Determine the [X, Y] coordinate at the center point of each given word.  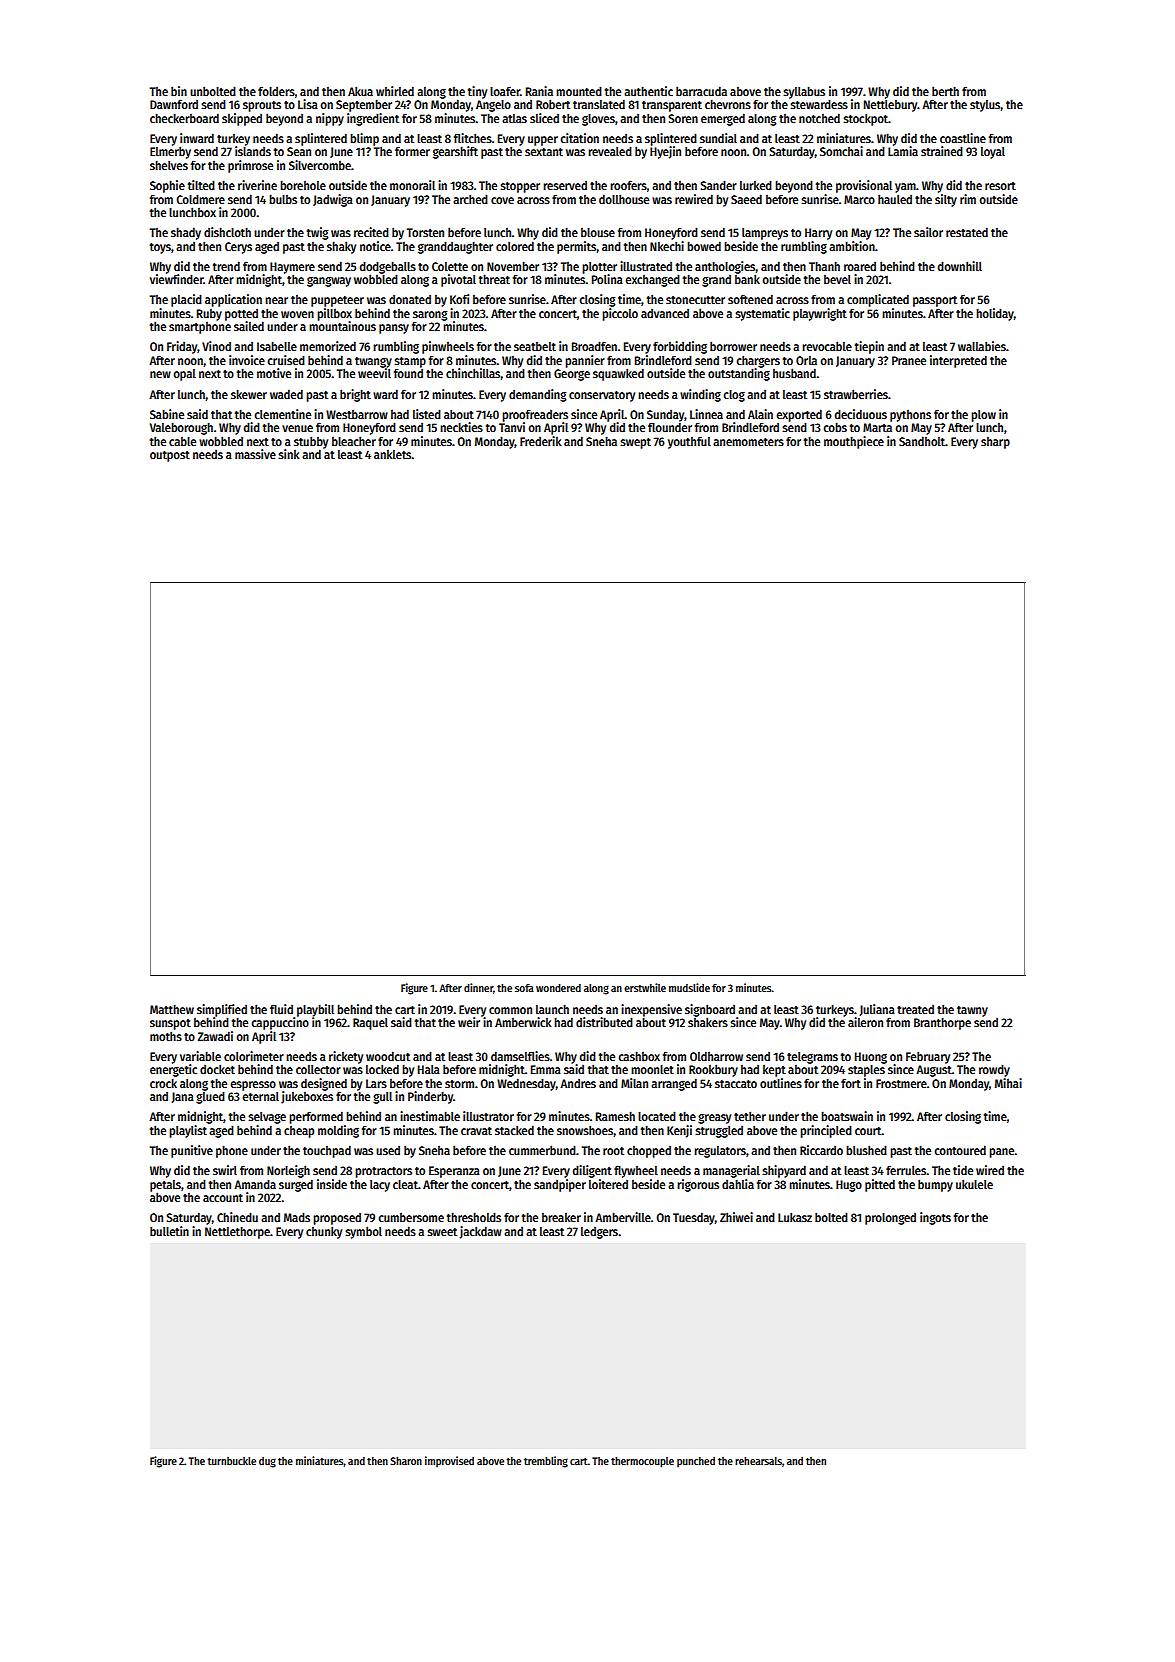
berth [945, 91]
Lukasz [795, 1217]
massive [255, 454]
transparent [672, 106]
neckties [461, 427]
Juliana [877, 1010]
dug [267, 1462]
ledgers [599, 1233]
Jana [183, 1097]
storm [459, 1084]
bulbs [283, 199]
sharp [995, 443]
